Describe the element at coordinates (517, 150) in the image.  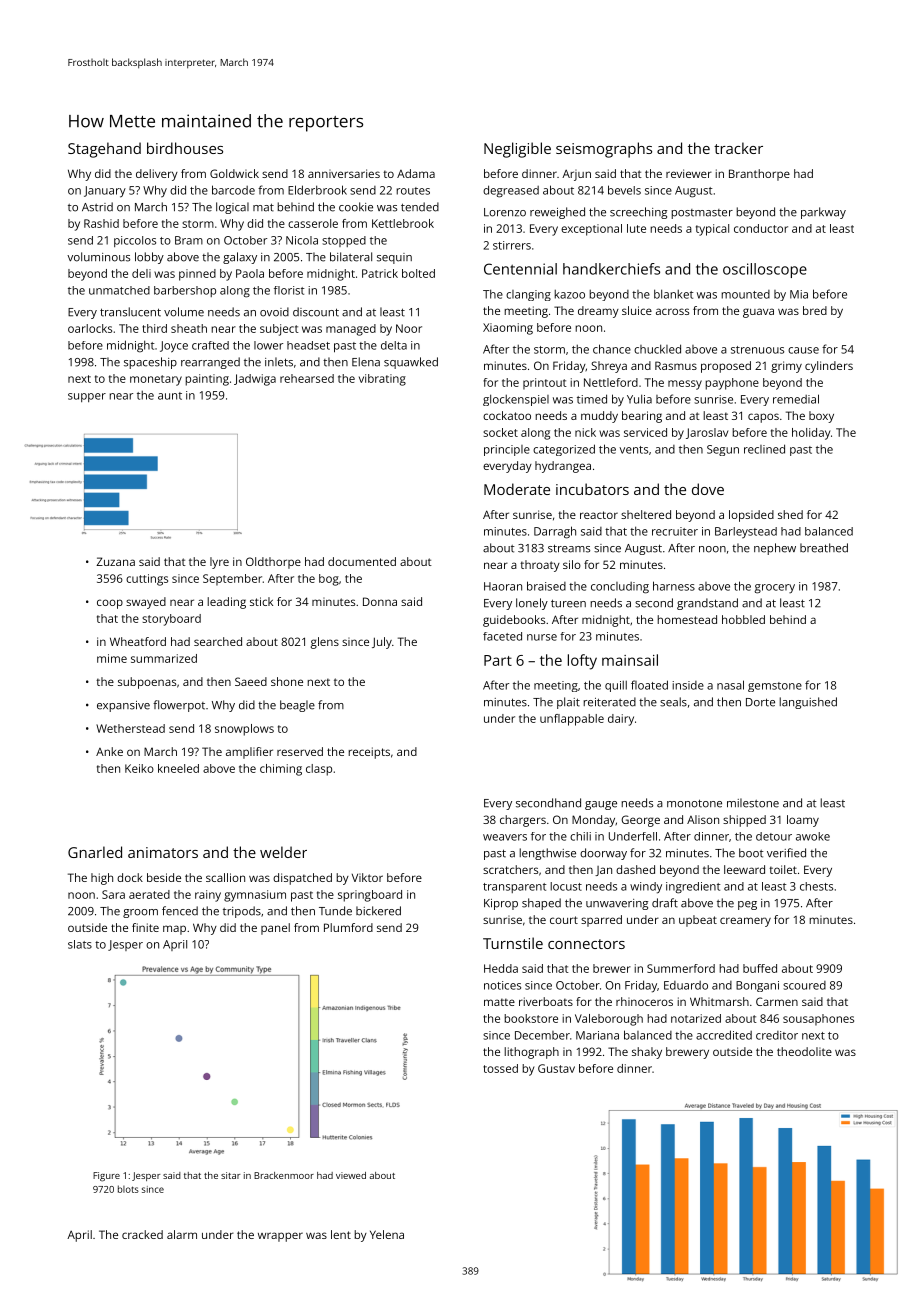
I see `Negligible` at that location.
